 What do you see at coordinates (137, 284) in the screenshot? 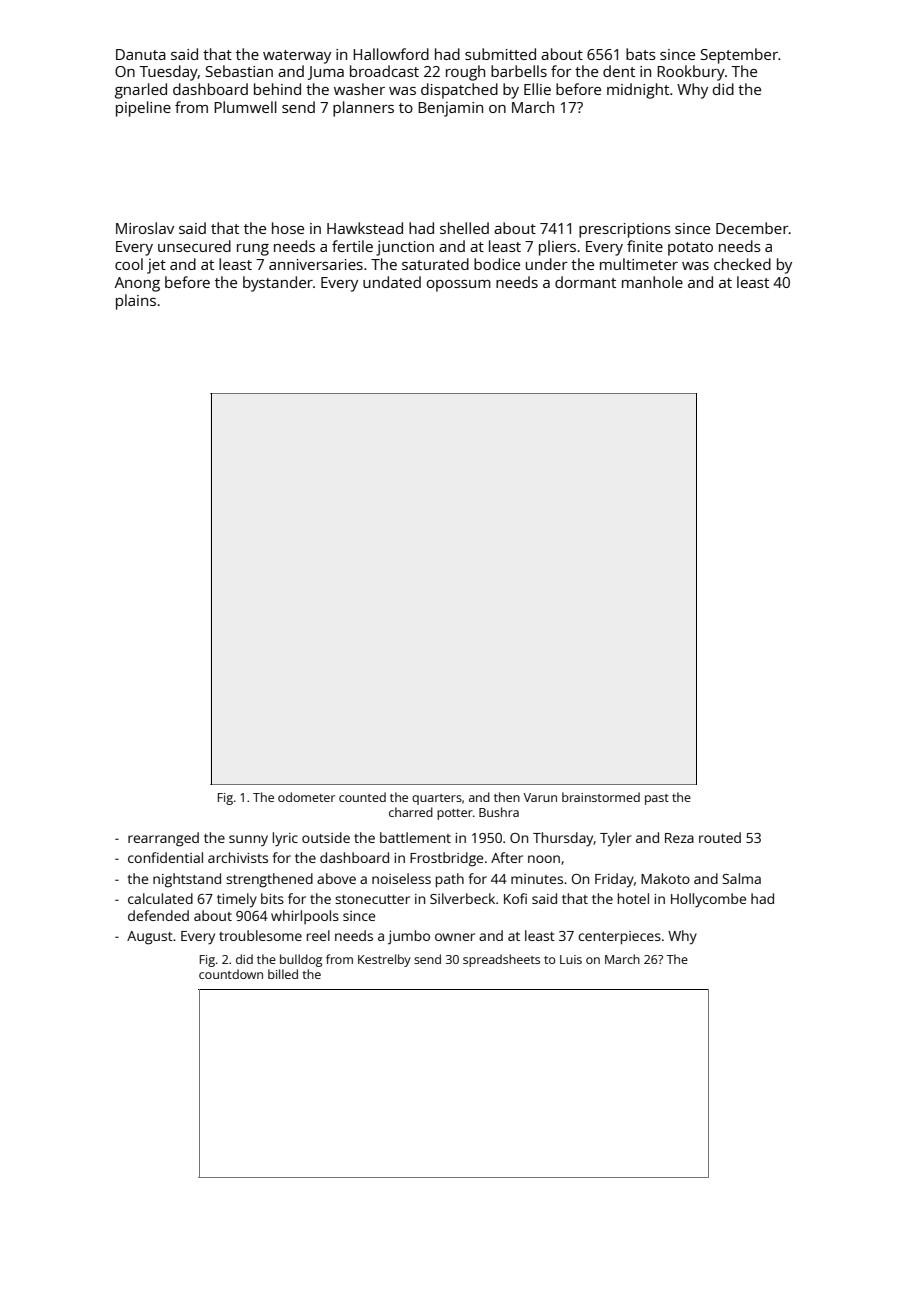
I see `Anong` at bounding box center [137, 284].
